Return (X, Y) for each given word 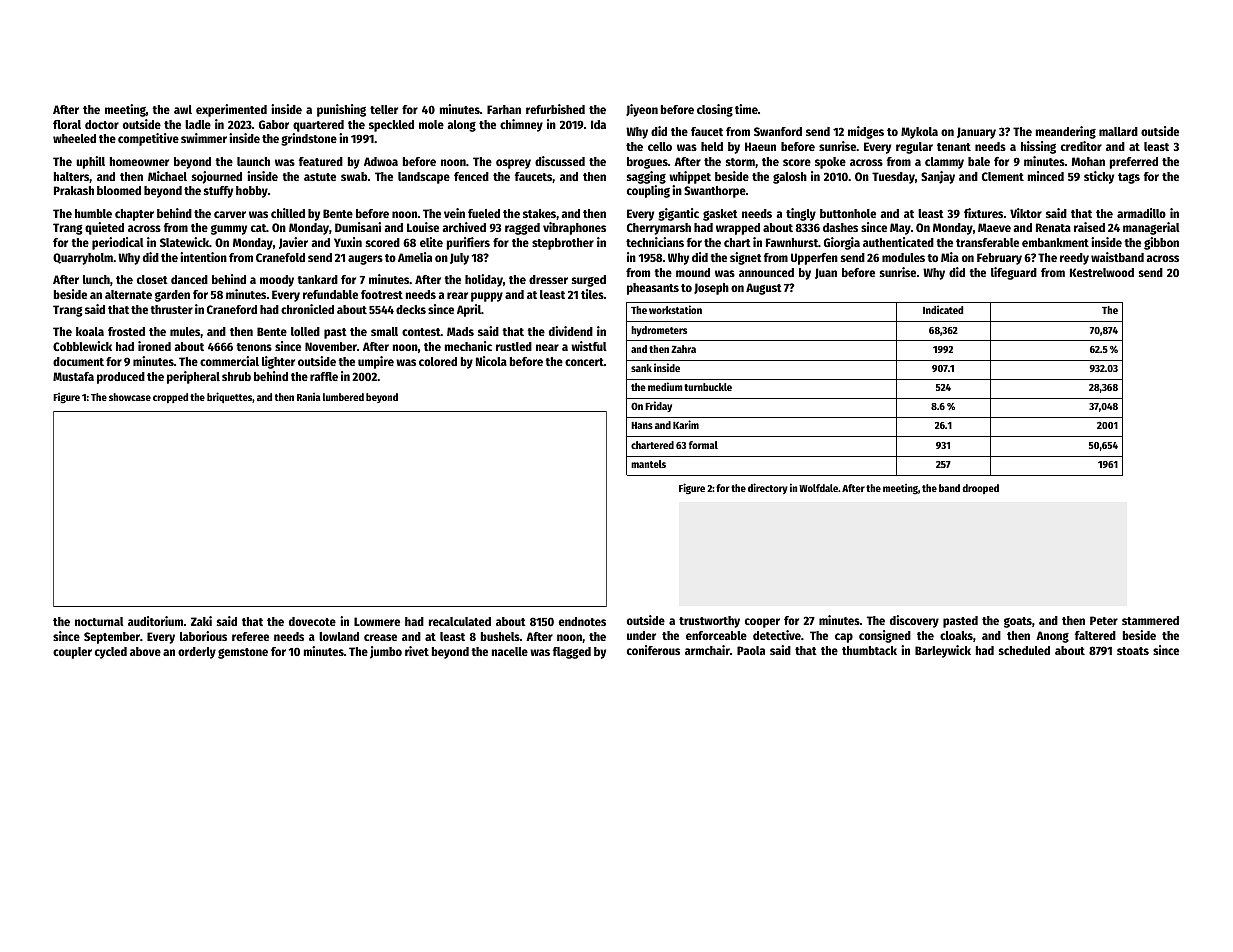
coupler (72, 653)
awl (183, 109)
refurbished (555, 109)
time (746, 109)
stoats (1133, 651)
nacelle (510, 651)
